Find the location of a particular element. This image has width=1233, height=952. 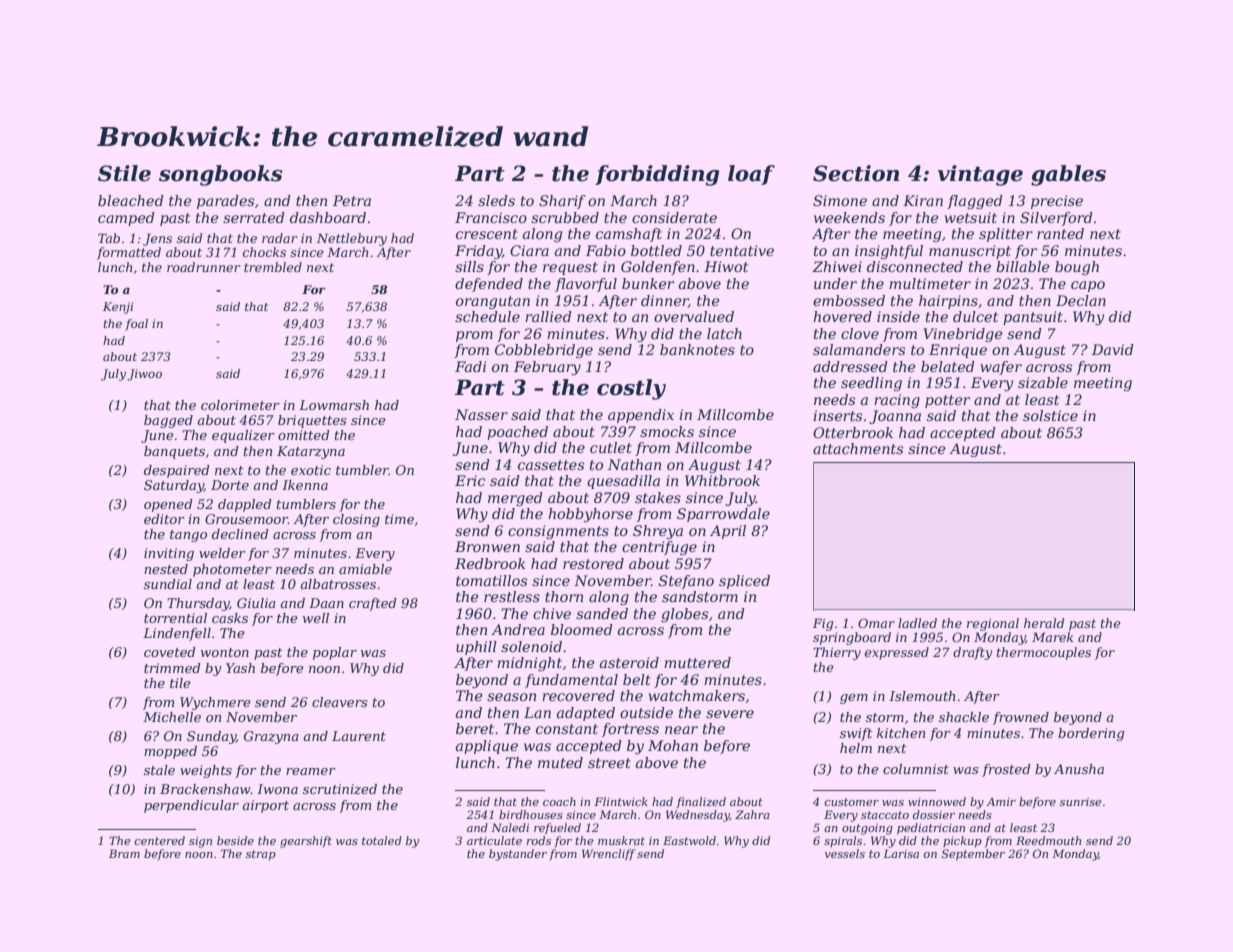

Jens is located at coordinates (157, 239).
